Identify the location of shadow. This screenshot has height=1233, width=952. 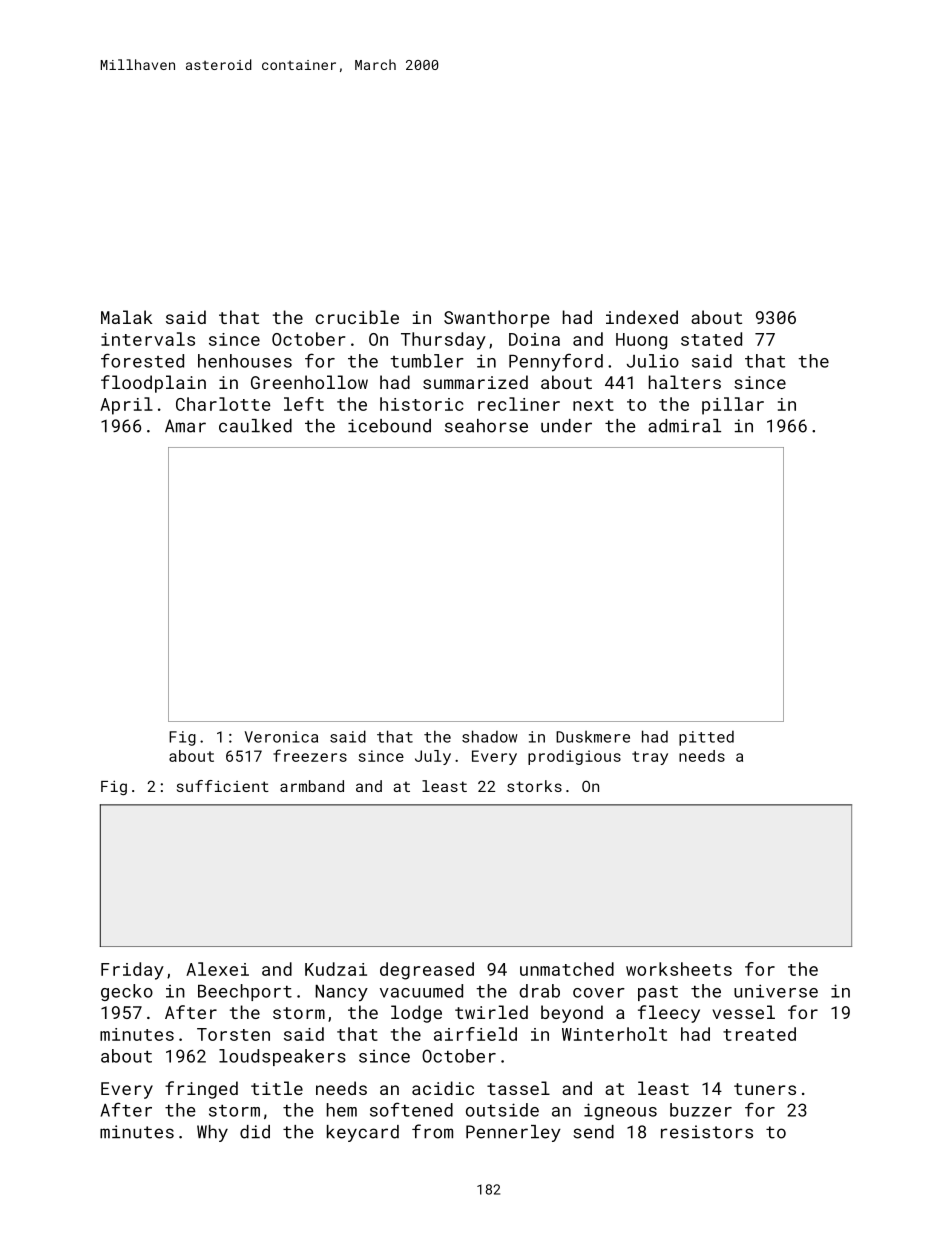
(490, 736).
